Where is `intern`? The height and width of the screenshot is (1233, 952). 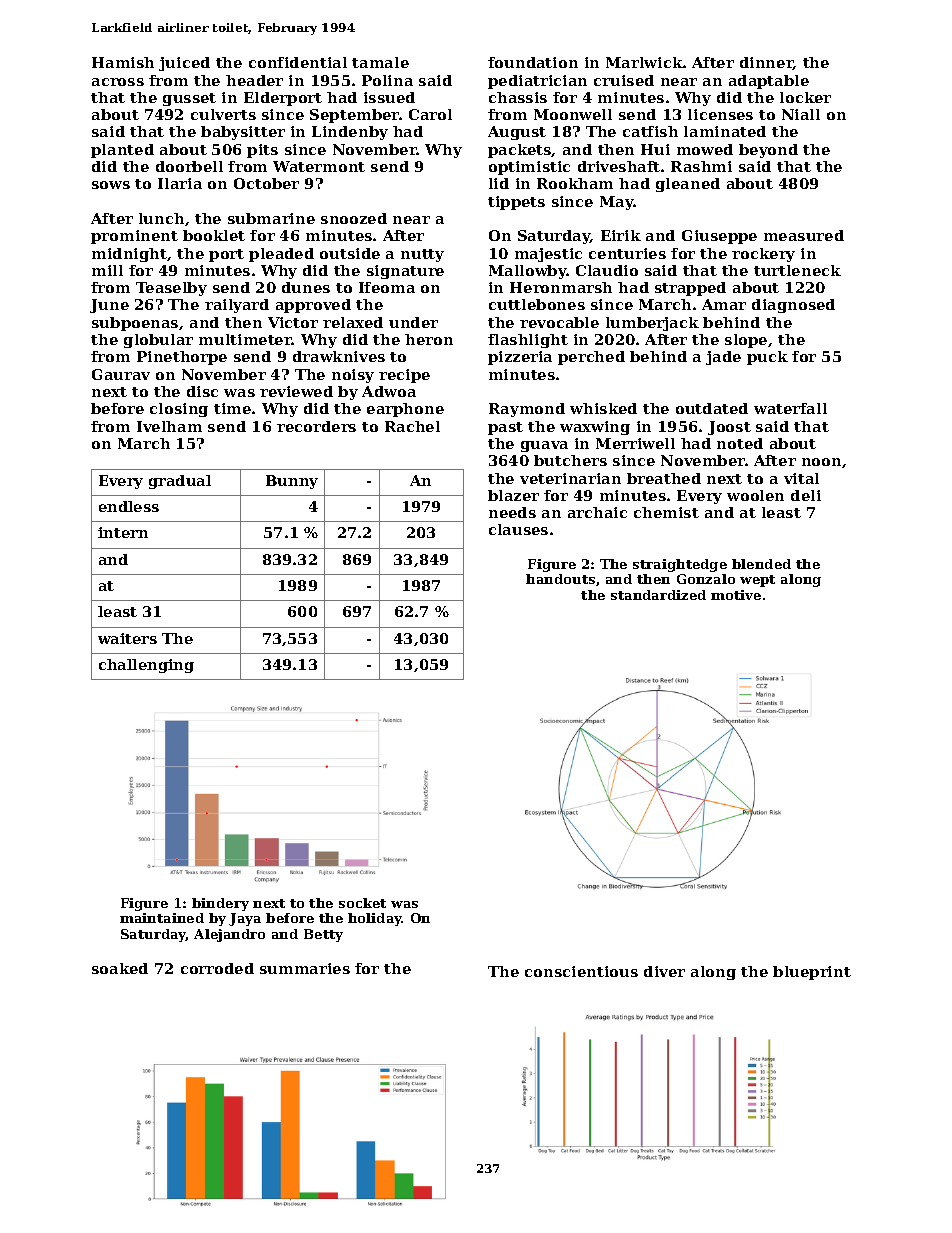 intern is located at coordinates (123, 532).
